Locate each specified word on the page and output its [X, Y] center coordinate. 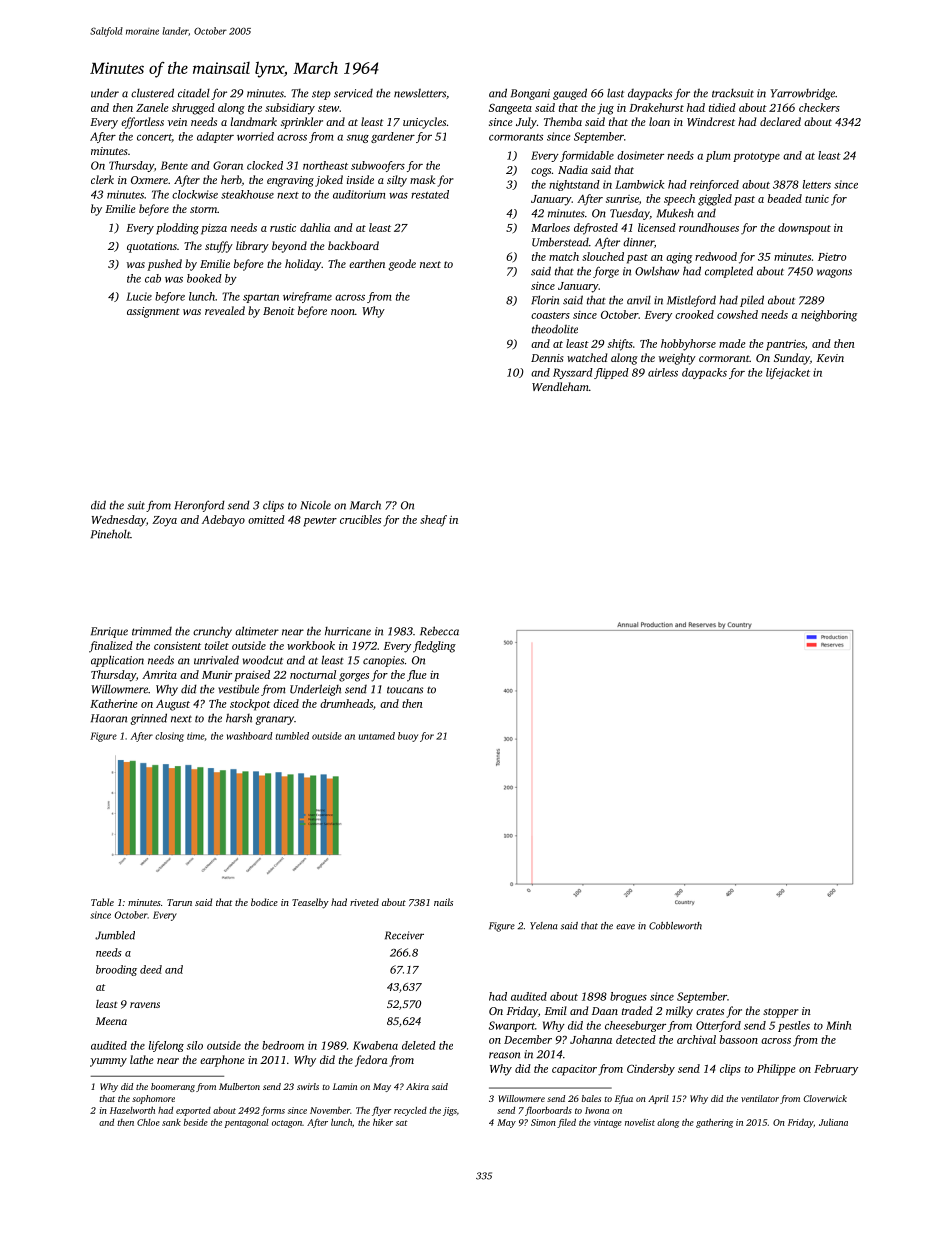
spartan [261, 298]
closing [169, 737]
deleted [419, 1045]
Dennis [547, 358]
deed [151, 969]
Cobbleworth [675, 926]
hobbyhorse [688, 345]
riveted [364, 902]
